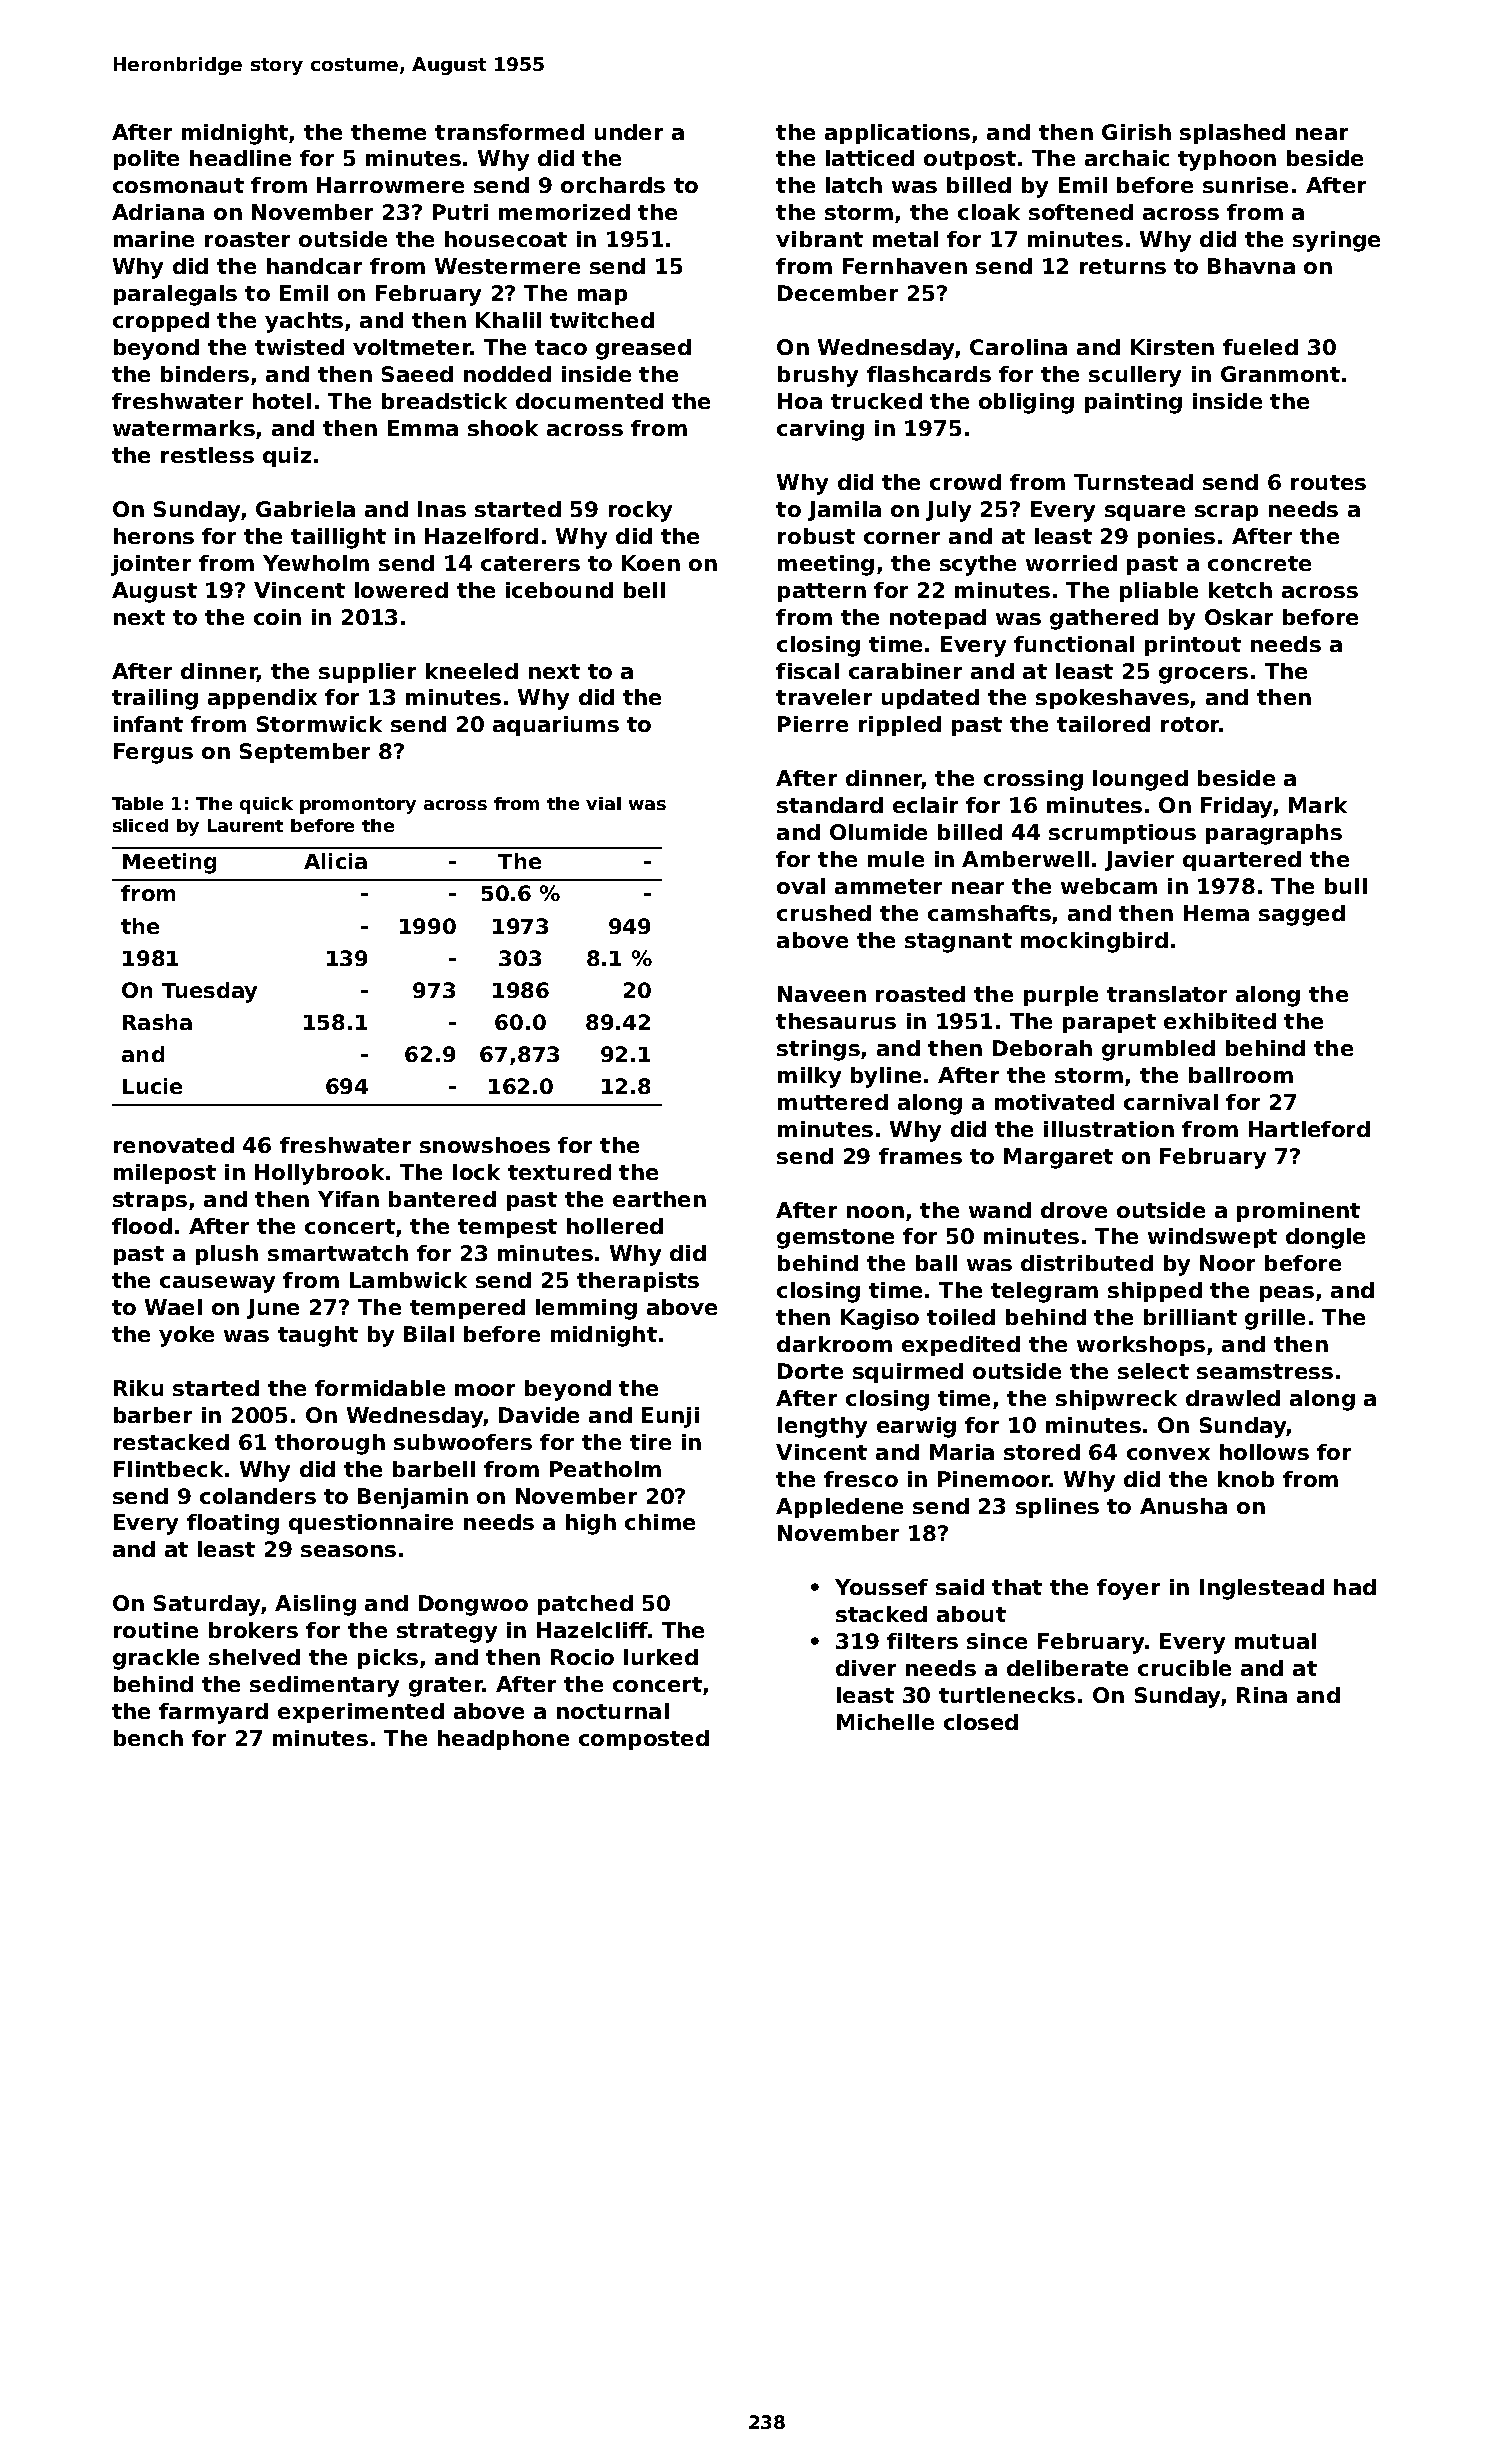 Image resolution: width=1496 pixels, height=2464 pixels. Describe the element at coordinates (961, 1346) in the image. I see `expedited` at that location.
